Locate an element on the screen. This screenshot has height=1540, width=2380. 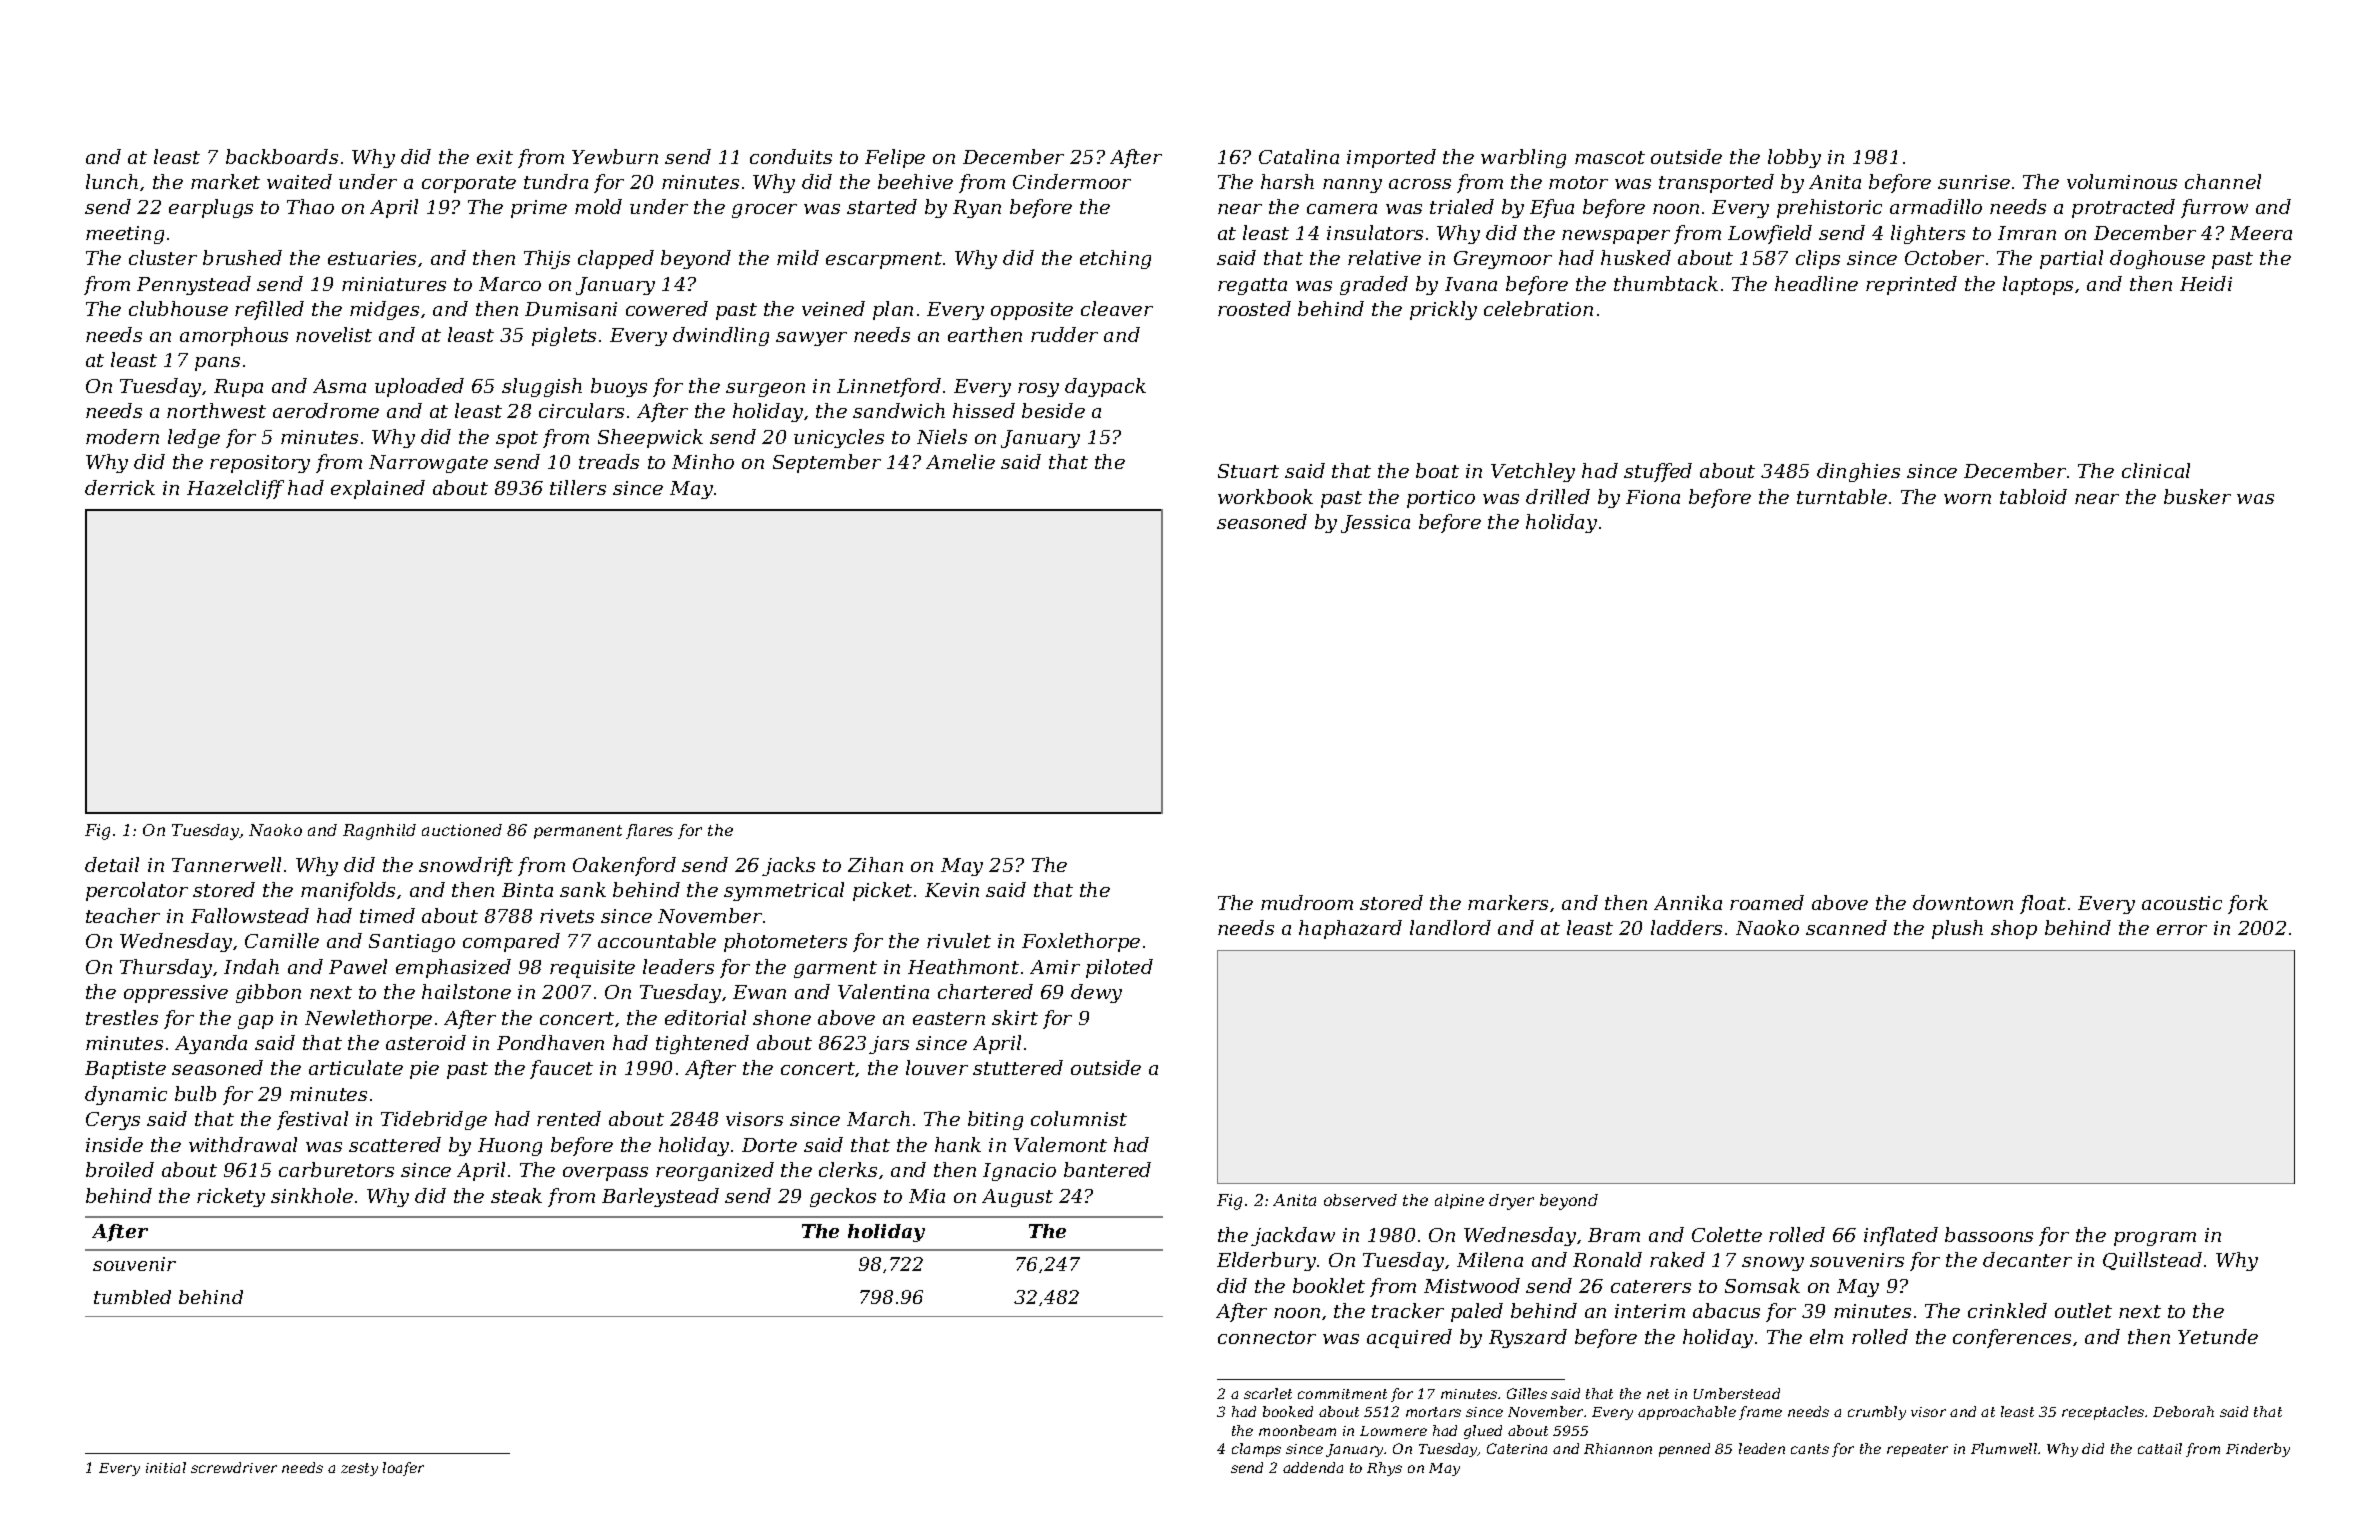
flares is located at coordinates (649, 831).
